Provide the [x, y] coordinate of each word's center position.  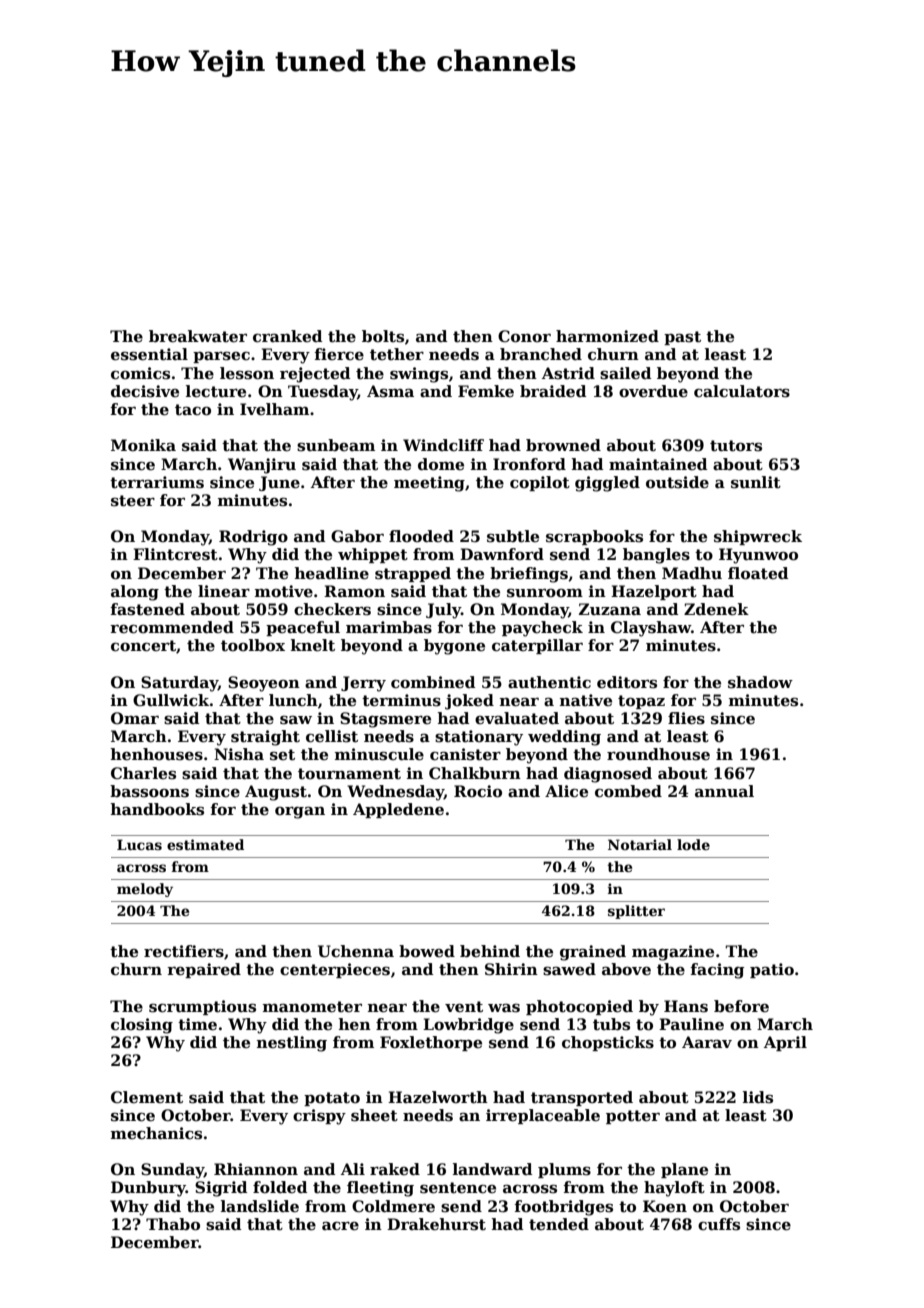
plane [684, 1170]
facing [717, 971]
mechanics [156, 1133]
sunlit [756, 482]
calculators [742, 391]
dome [441, 464]
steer [133, 501]
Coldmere [393, 1206]
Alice [566, 791]
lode [693, 844]
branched [541, 354]
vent [464, 1007]
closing [142, 1026]
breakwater [198, 336]
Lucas [139, 844]
